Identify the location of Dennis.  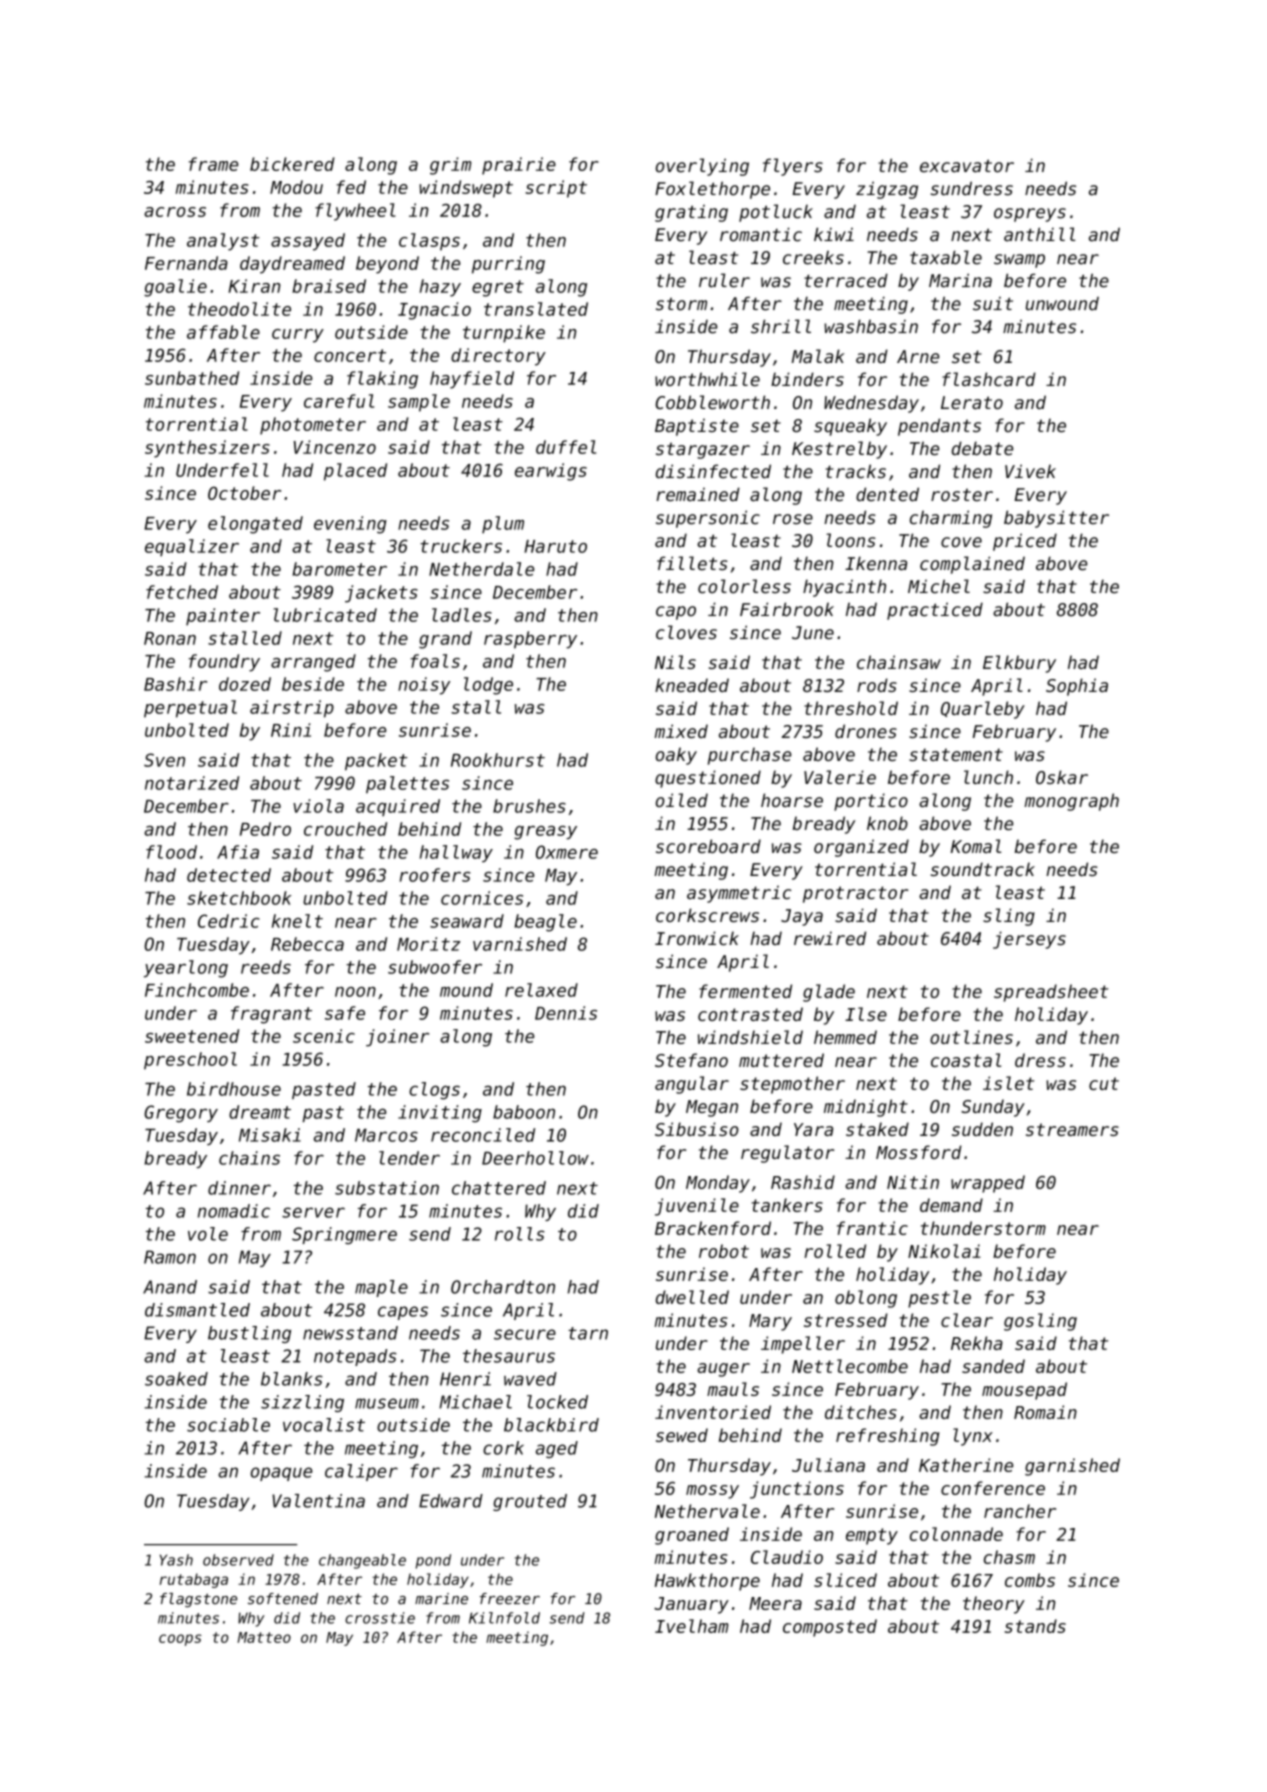
(566, 1013).
